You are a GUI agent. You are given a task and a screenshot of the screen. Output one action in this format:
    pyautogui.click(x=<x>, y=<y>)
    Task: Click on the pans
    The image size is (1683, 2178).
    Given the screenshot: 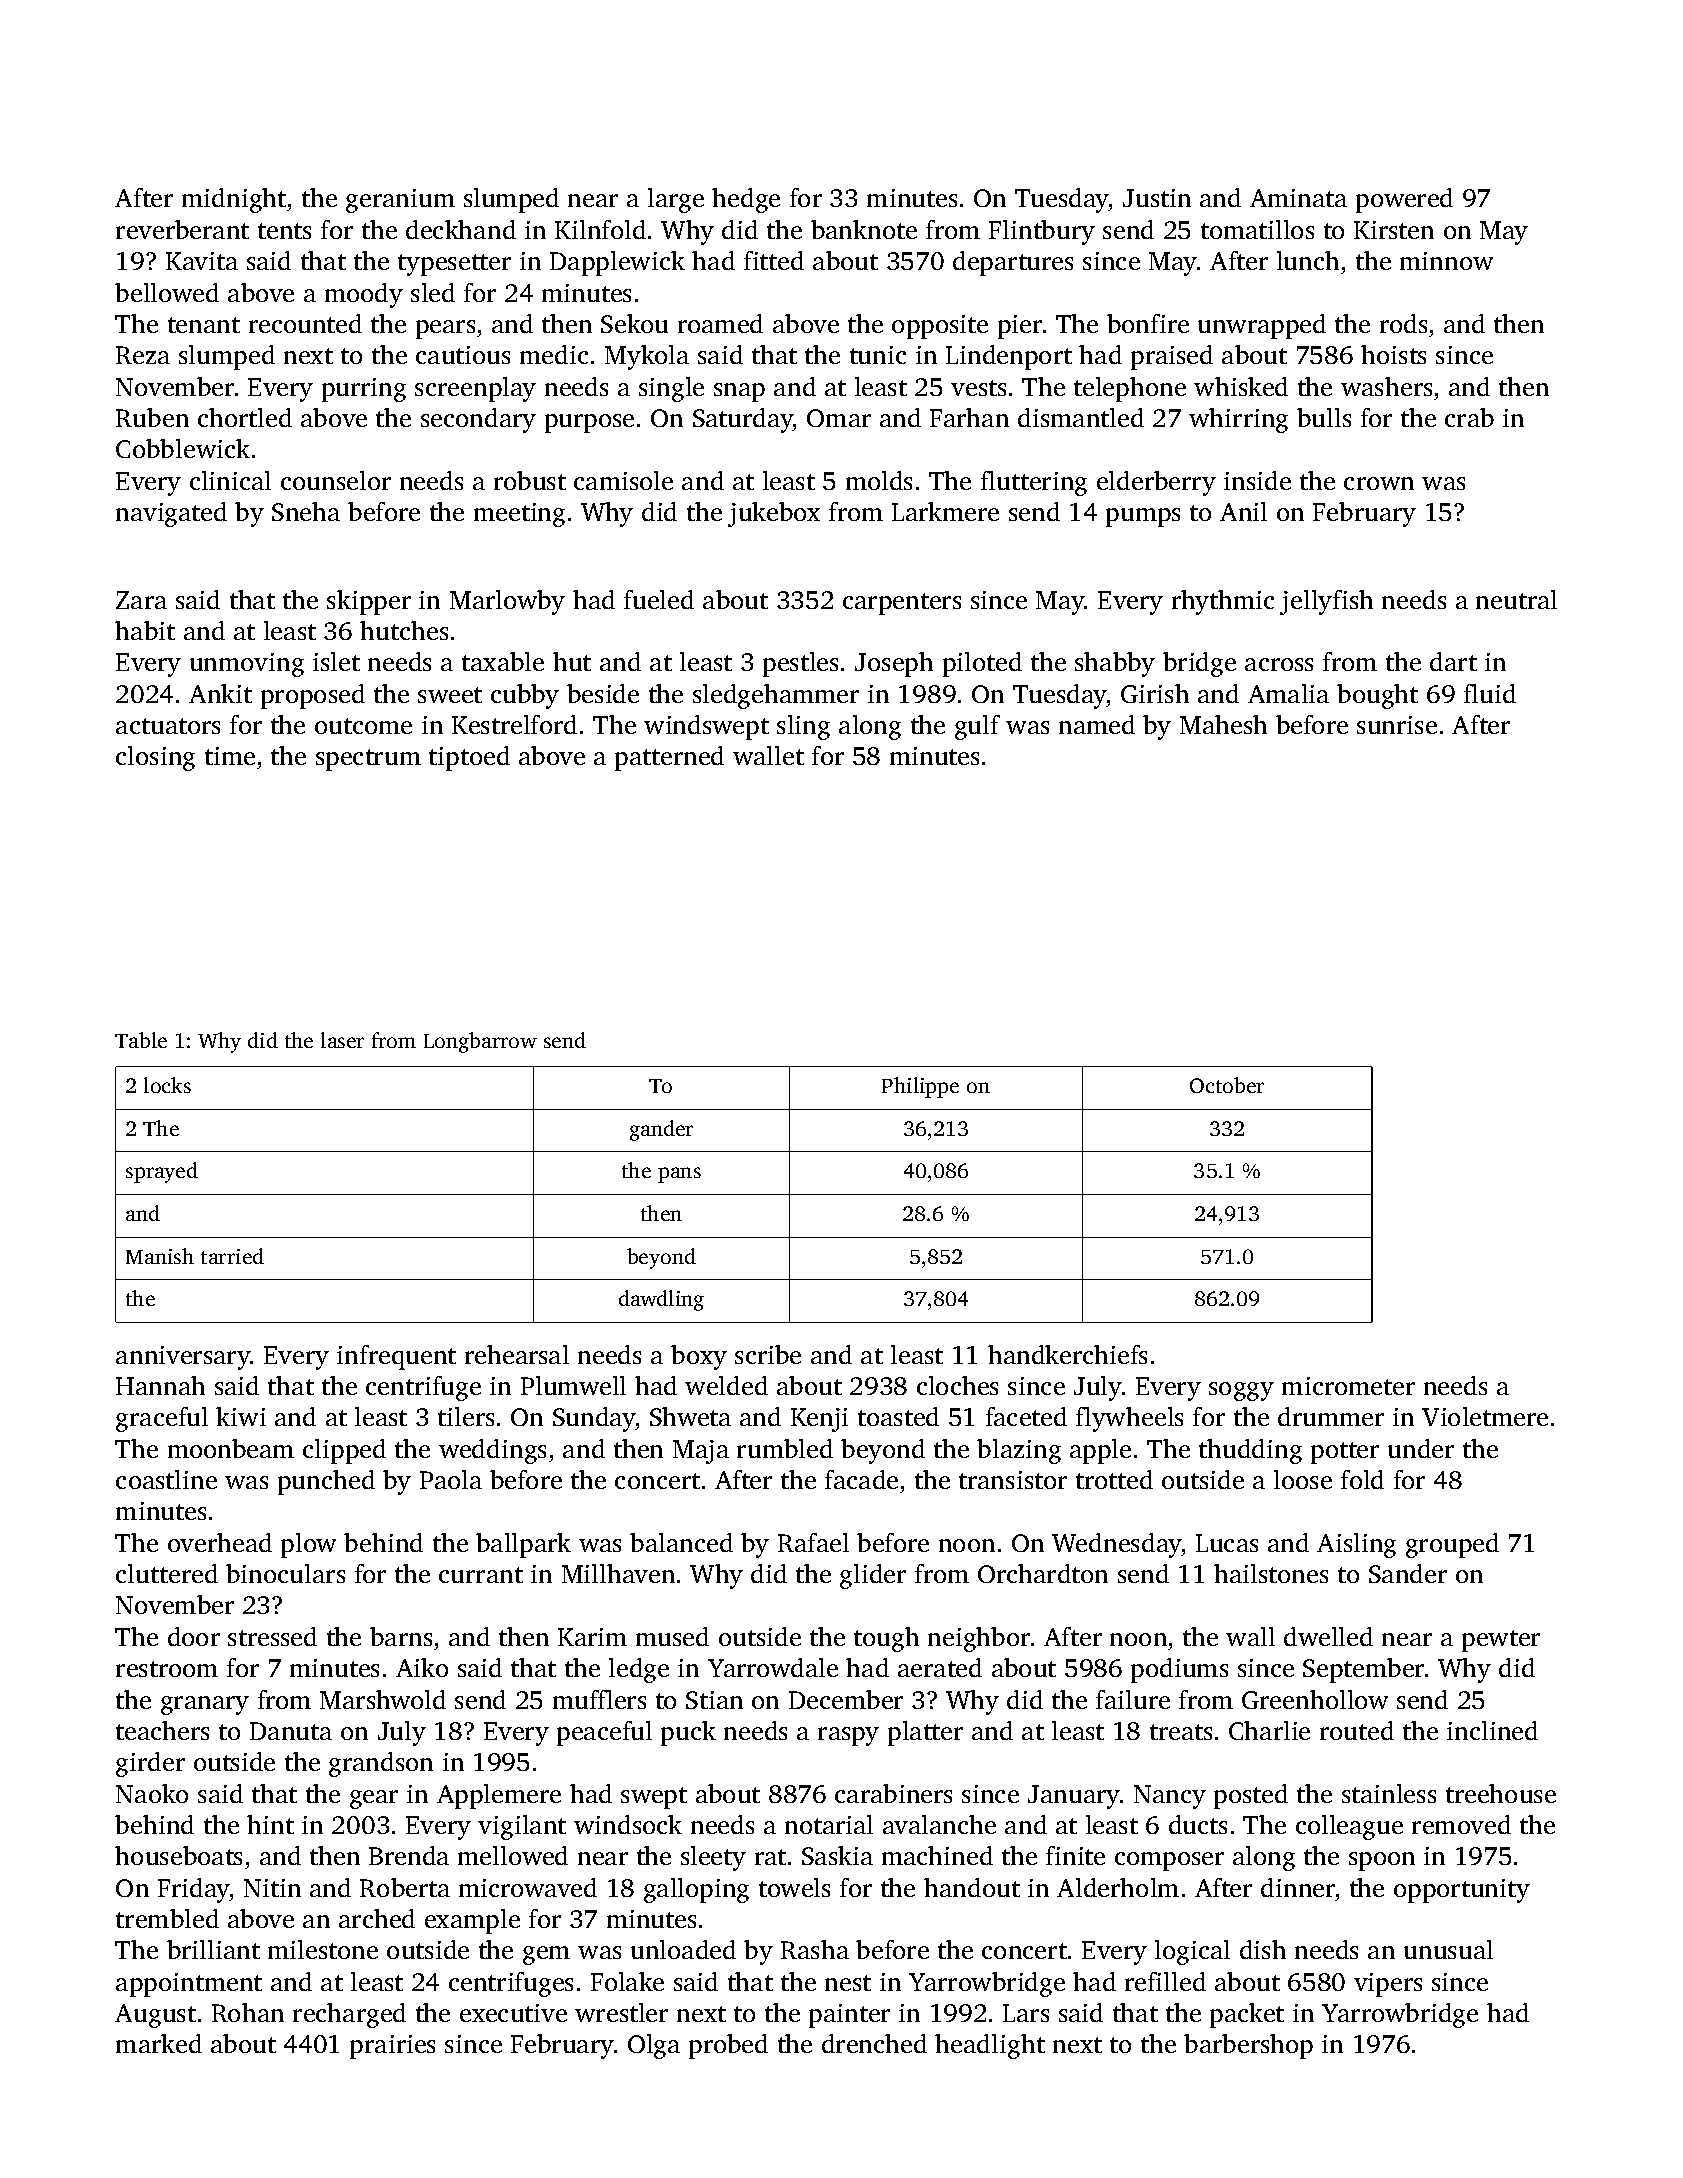 What is the action you would take?
    pyautogui.click(x=679, y=1175)
